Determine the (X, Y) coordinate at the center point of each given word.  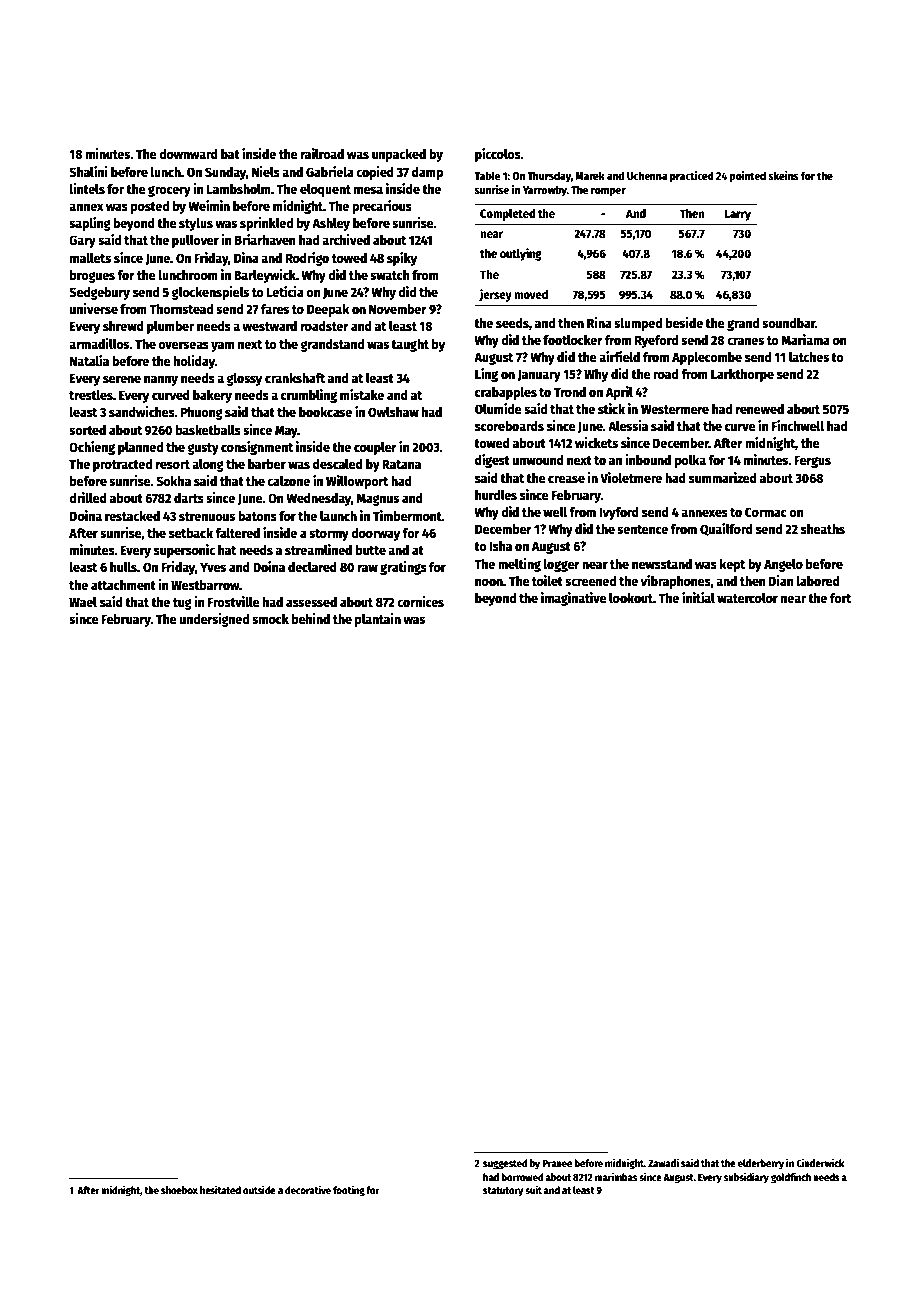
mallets (90, 258)
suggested (505, 1164)
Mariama (805, 339)
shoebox (179, 1190)
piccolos (498, 155)
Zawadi (663, 1162)
